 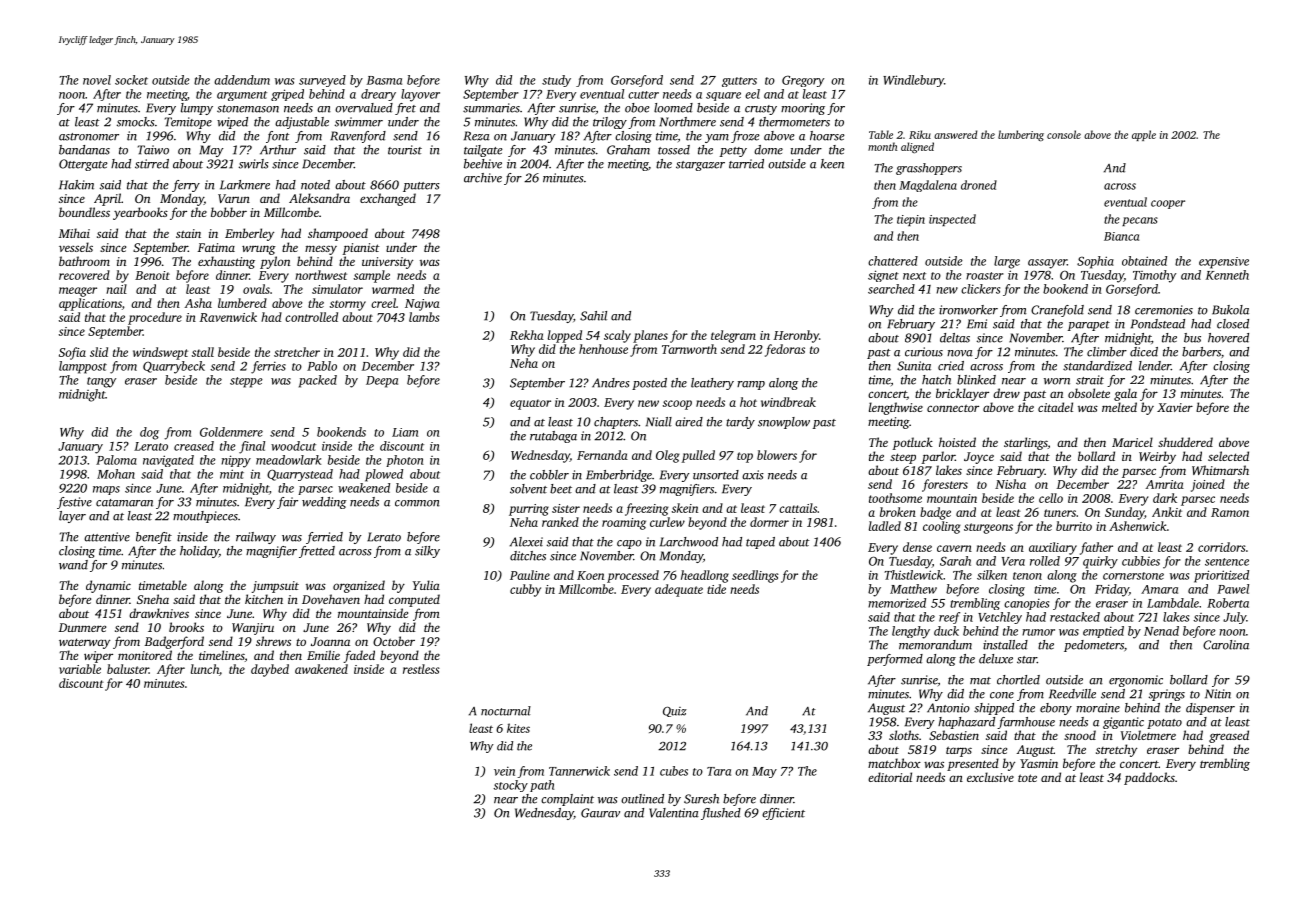 I want to click on Graham, so click(x=628, y=150).
